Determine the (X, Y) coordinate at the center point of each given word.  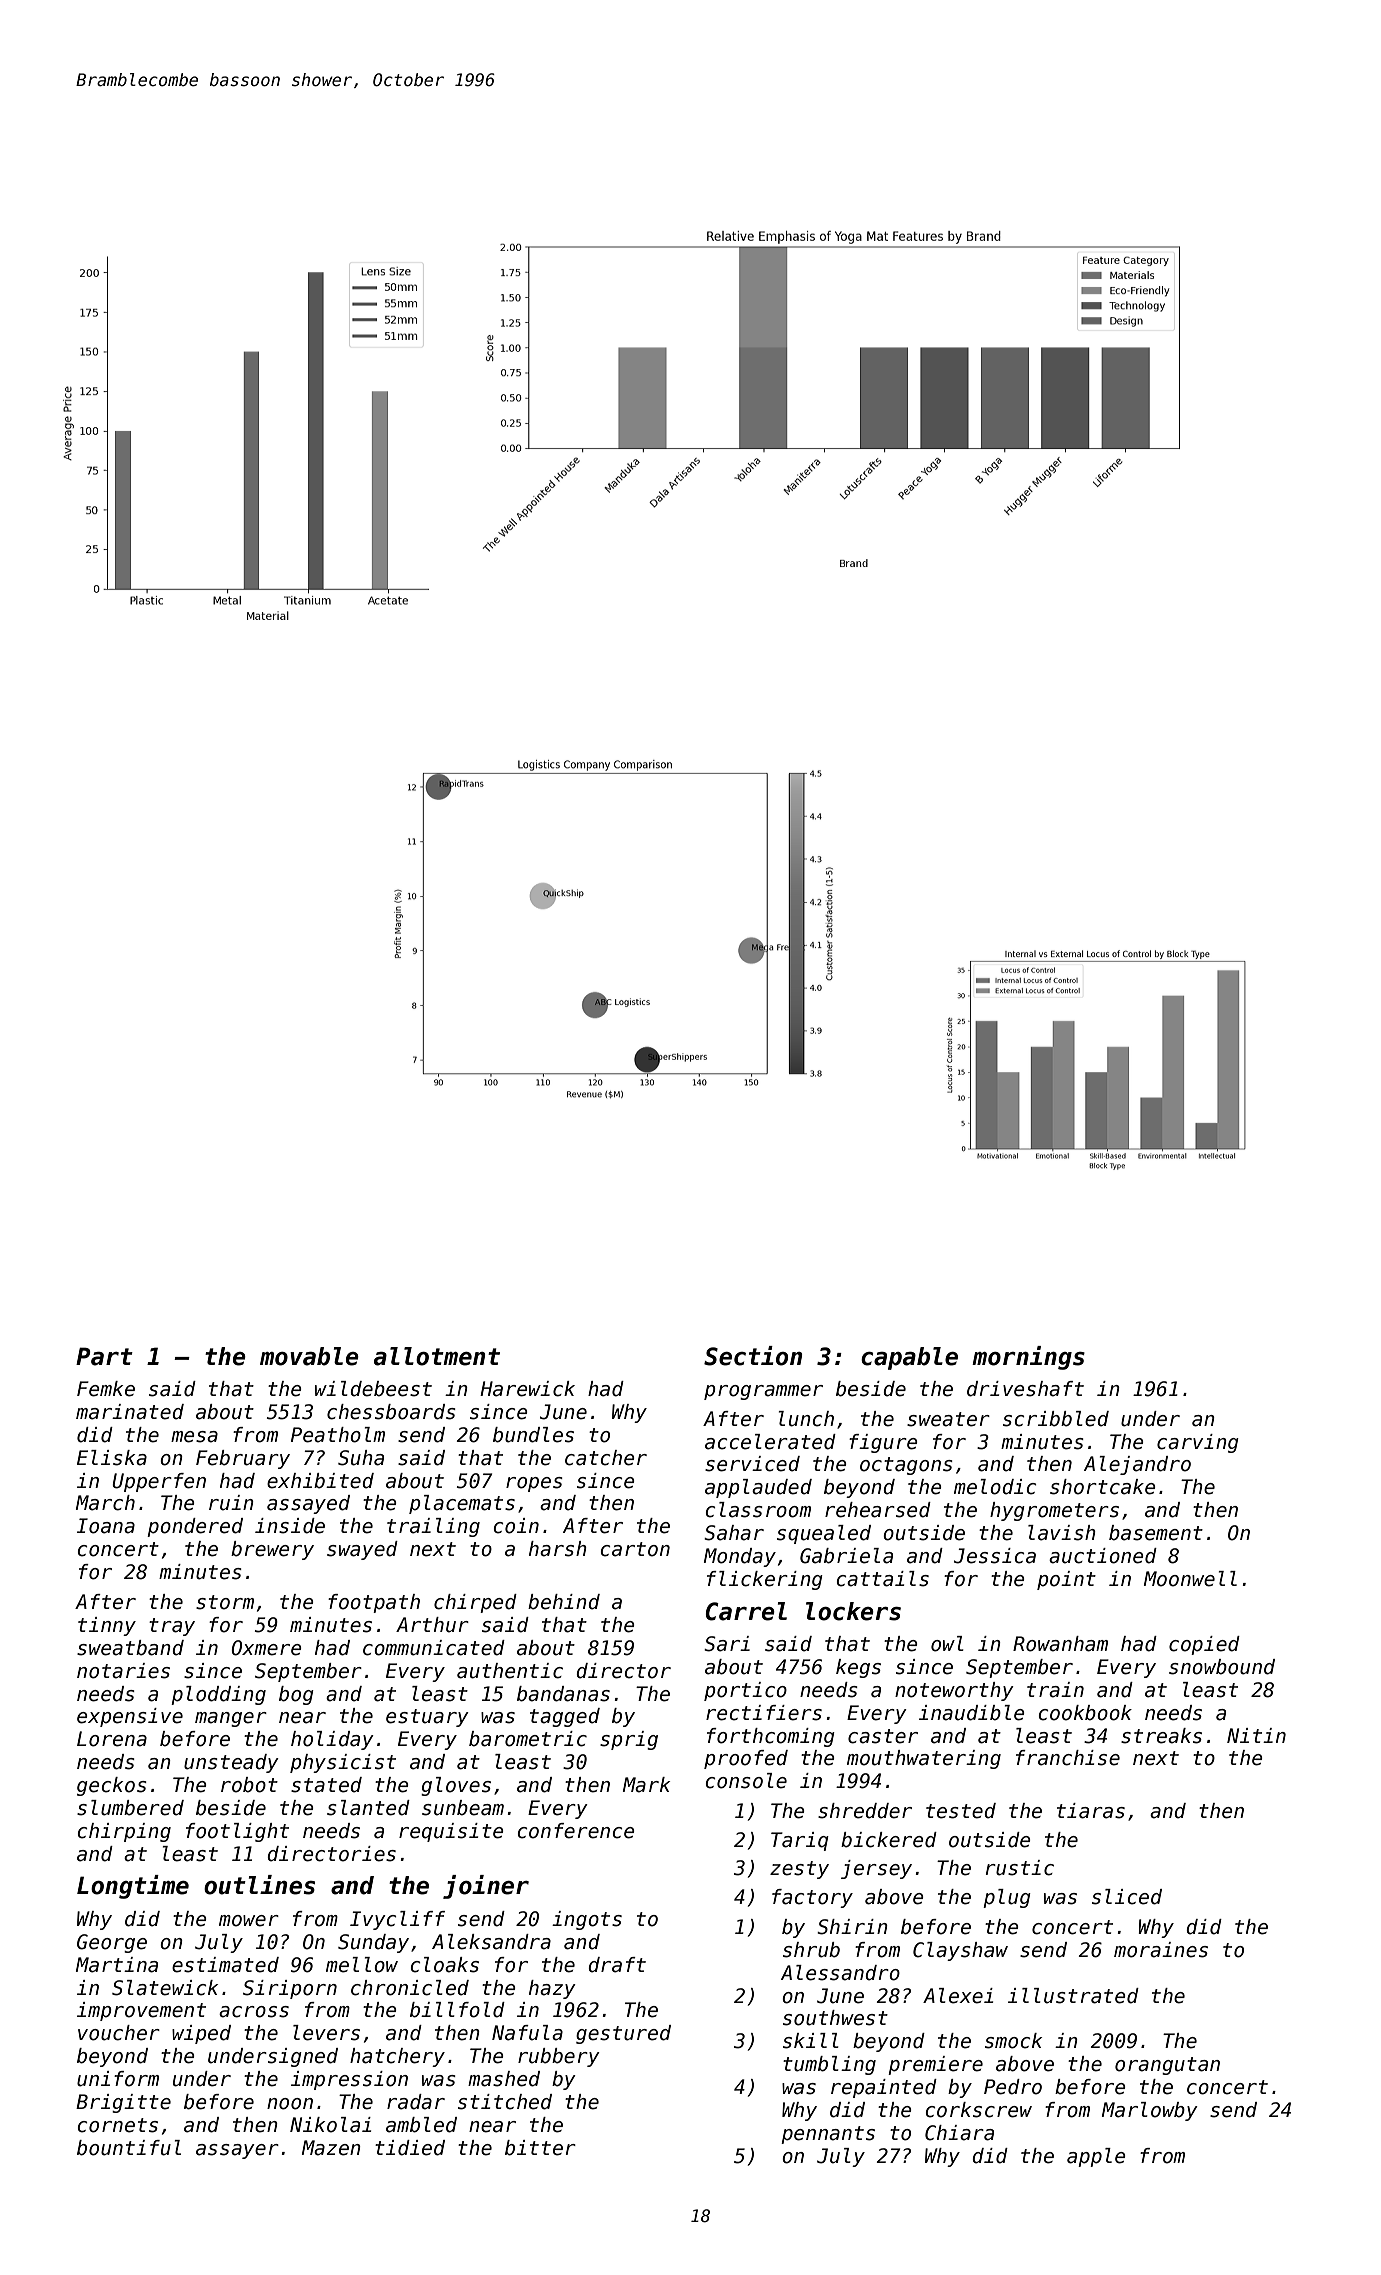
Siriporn (290, 1989)
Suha (361, 1458)
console (746, 1781)
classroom (758, 1510)
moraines (1161, 1950)
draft (617, 1965)
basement (1156, 1533)
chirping (124, 1832)
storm (225, 1602)
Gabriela (846, 1556)
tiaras (1091, 1811)
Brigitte (123, 2103)
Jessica (995, 1556)
